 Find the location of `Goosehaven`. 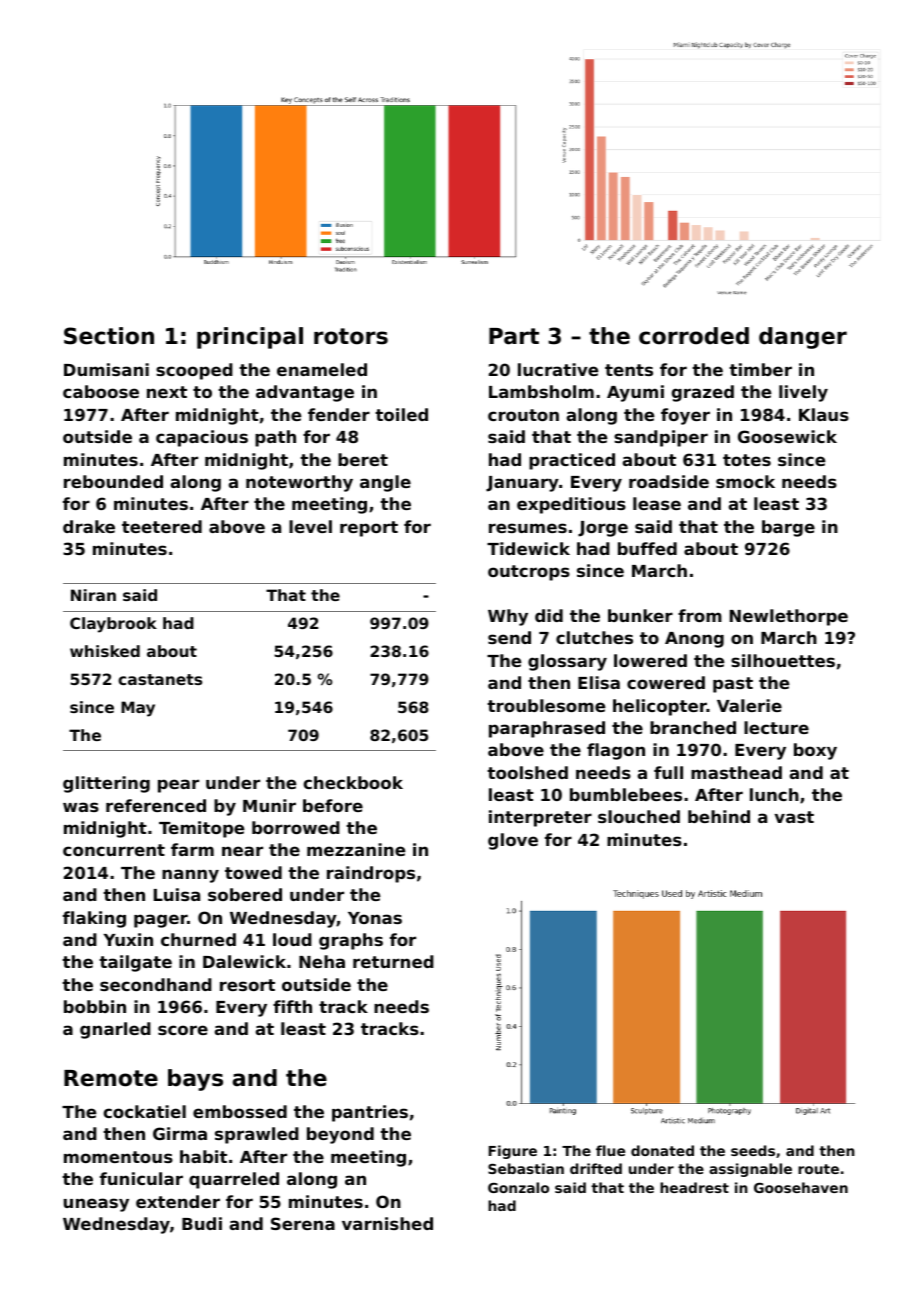

Goosehaven is located at coordinates (801, 1187).
